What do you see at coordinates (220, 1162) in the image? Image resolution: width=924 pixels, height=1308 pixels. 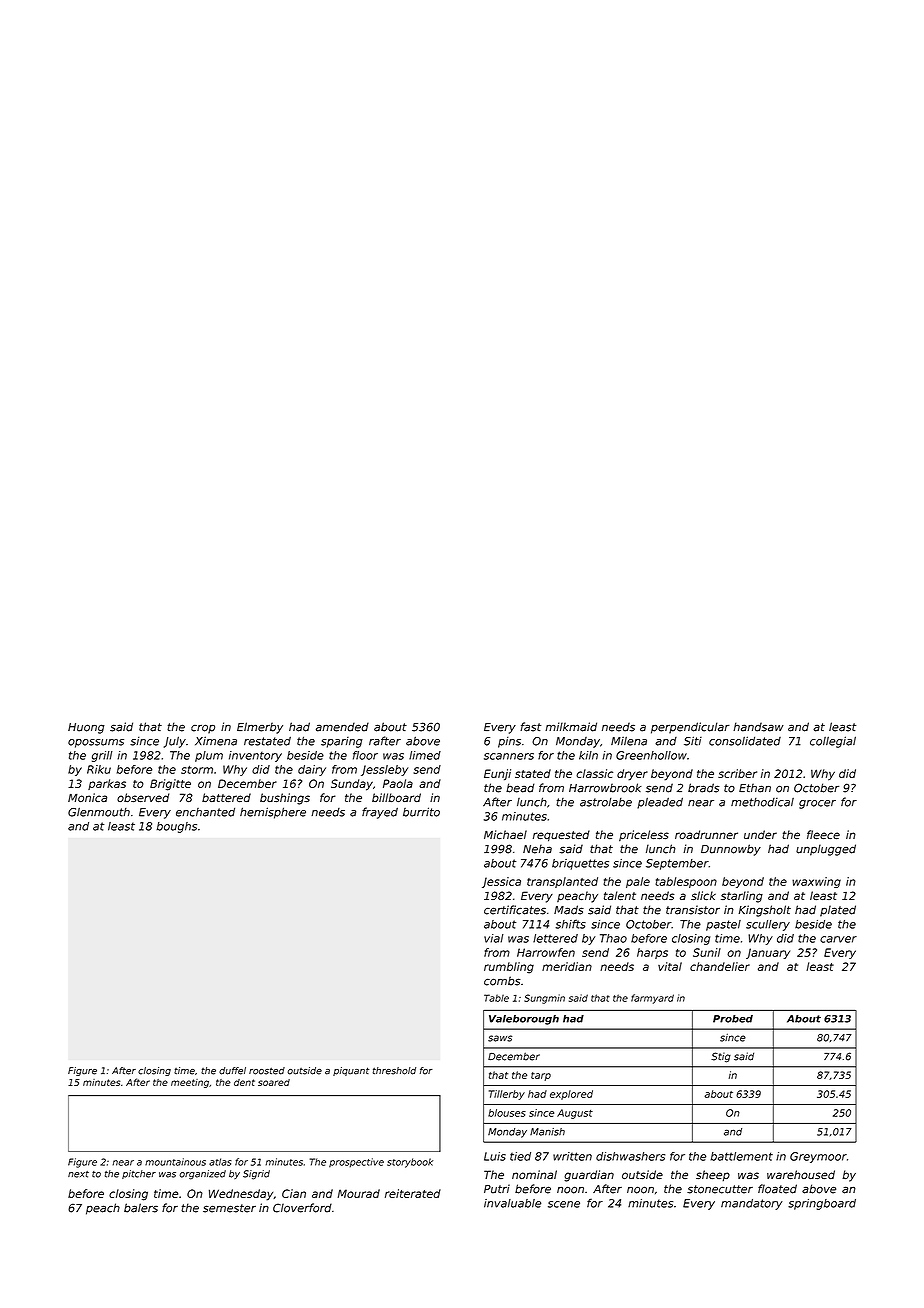 I see `atlas` at bounding box center [220, 1162].
